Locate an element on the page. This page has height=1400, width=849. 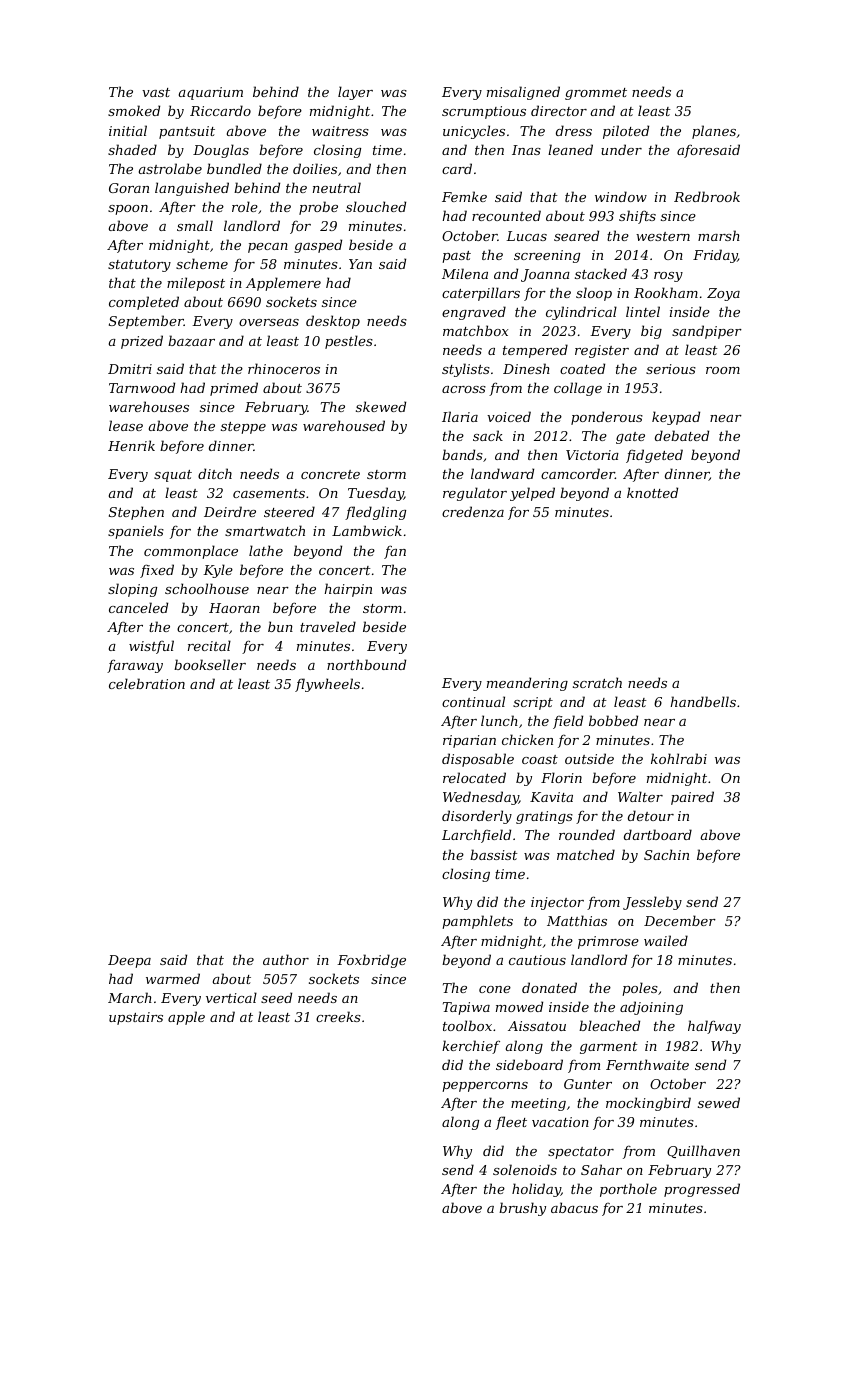
grommet is located at coordinates (596, 94).
